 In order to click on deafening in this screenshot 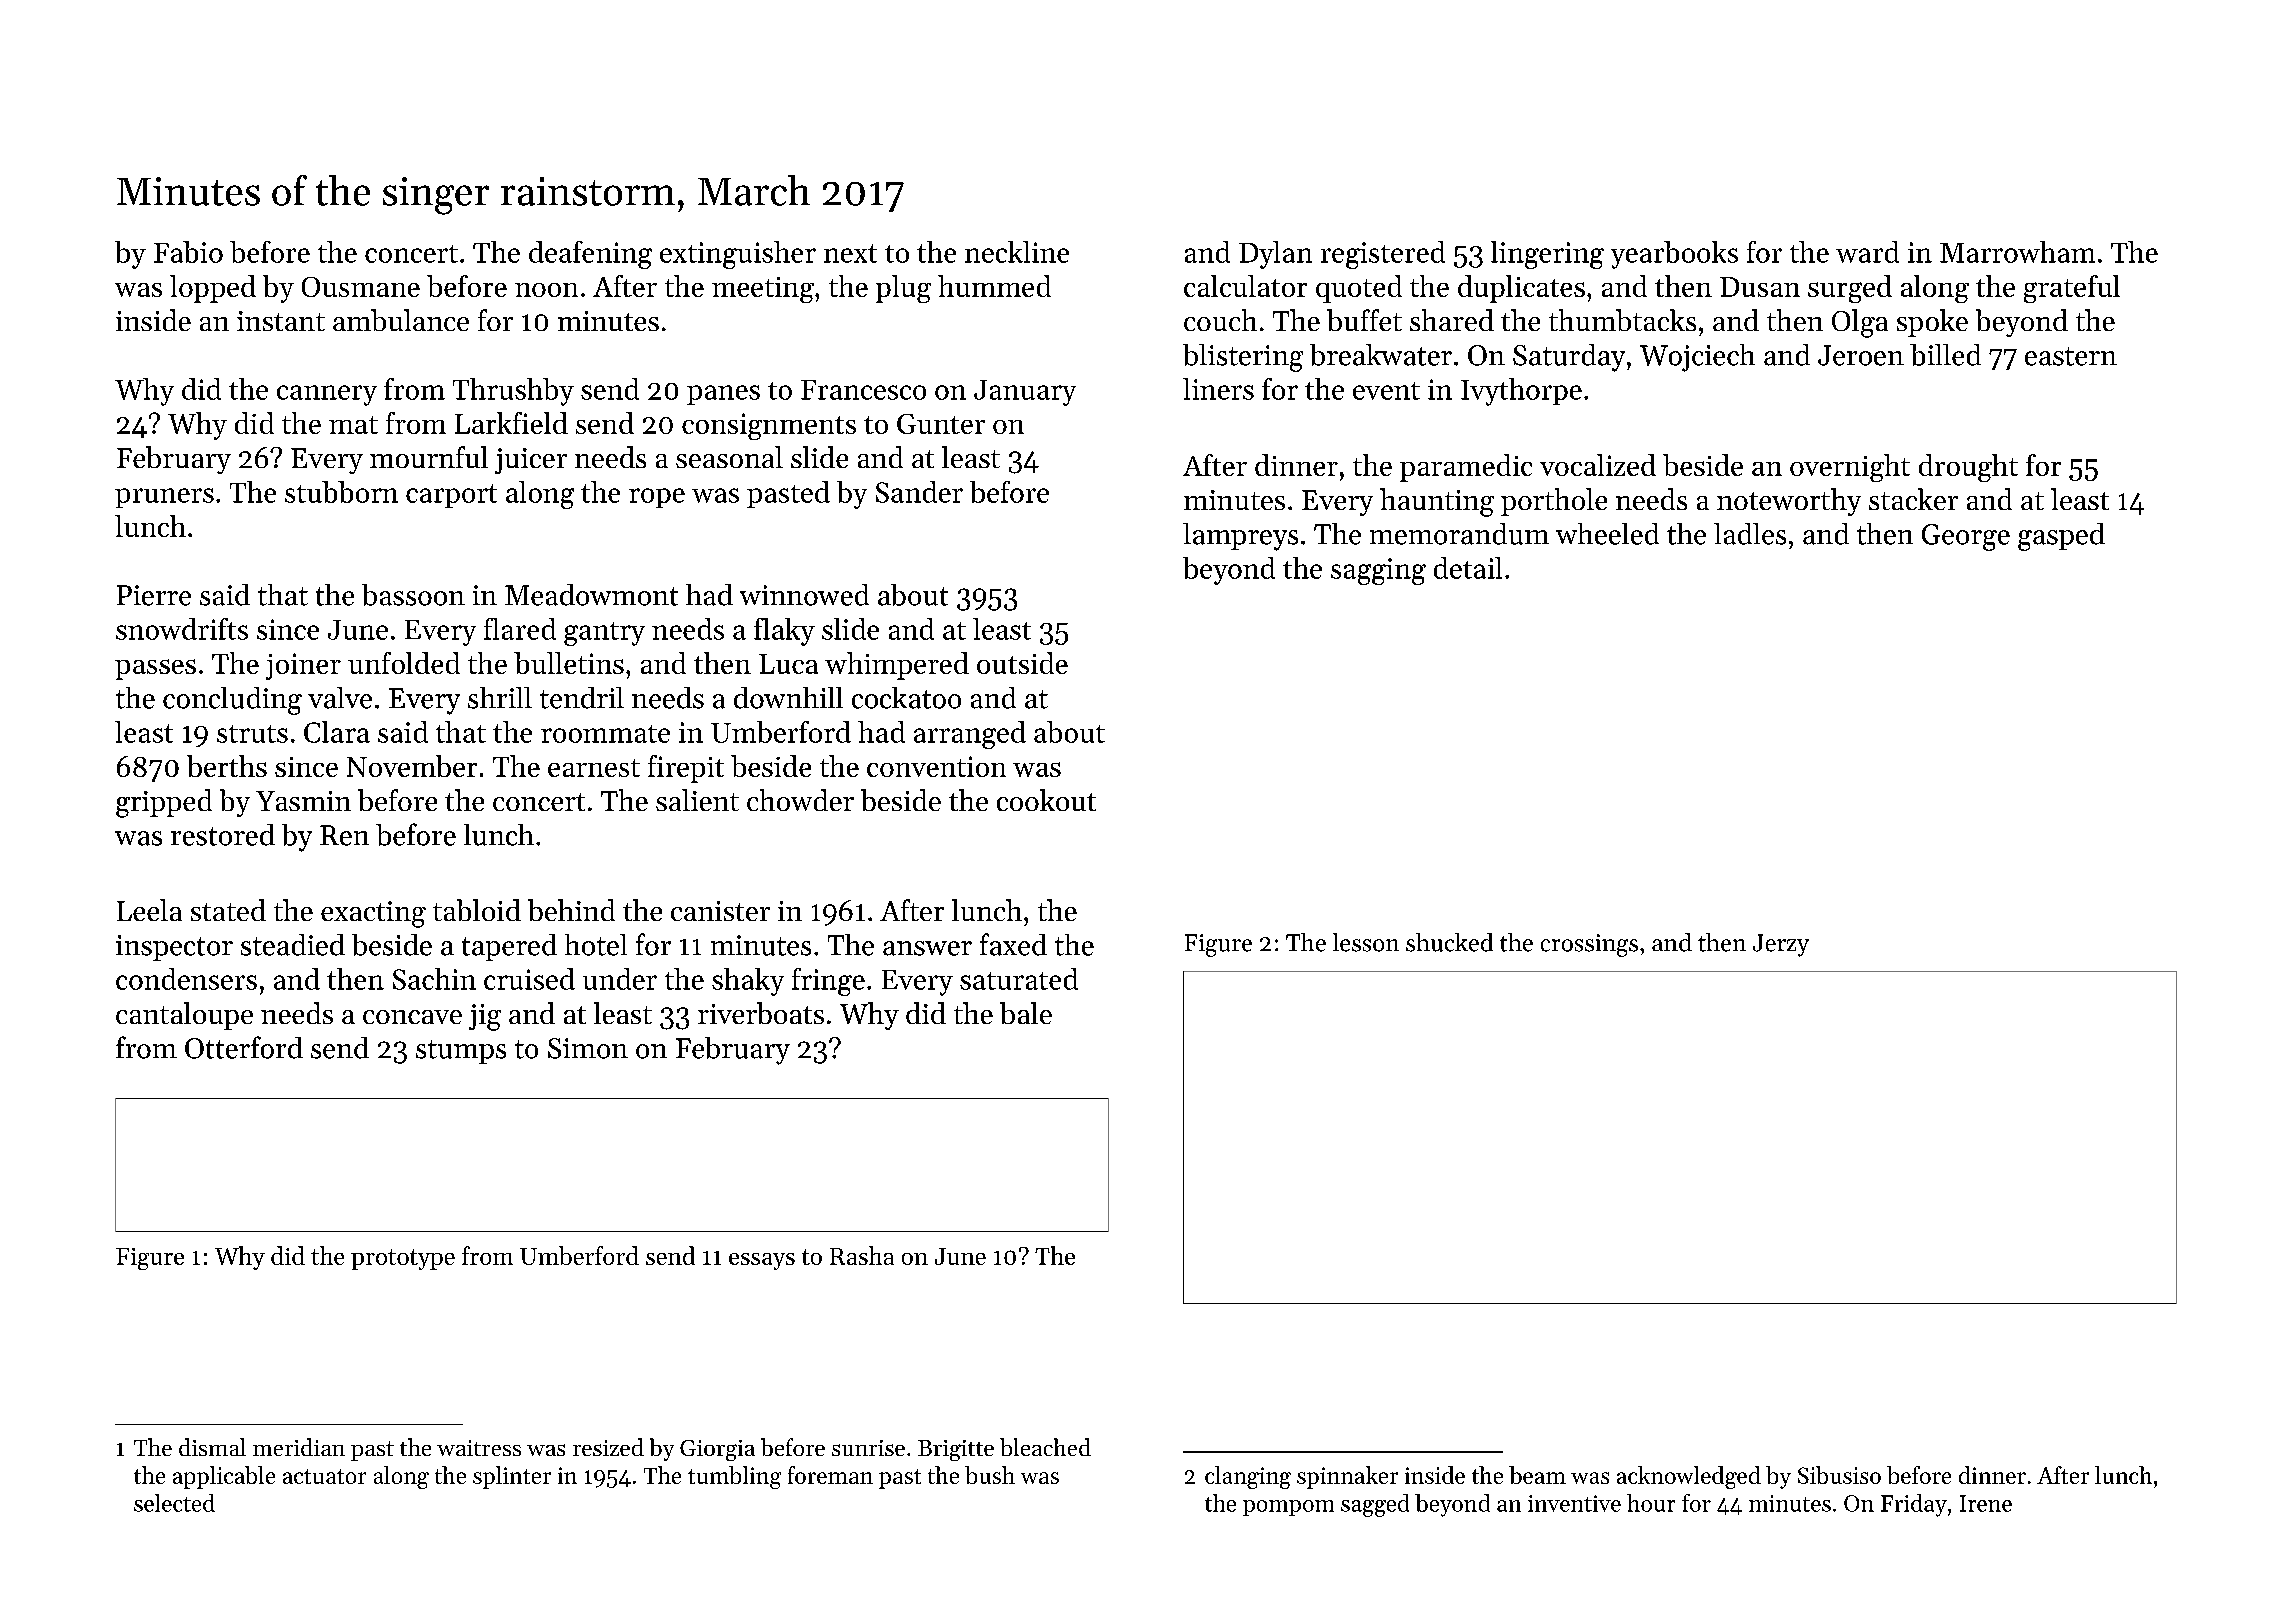, I will do `click(590, 255)`.
